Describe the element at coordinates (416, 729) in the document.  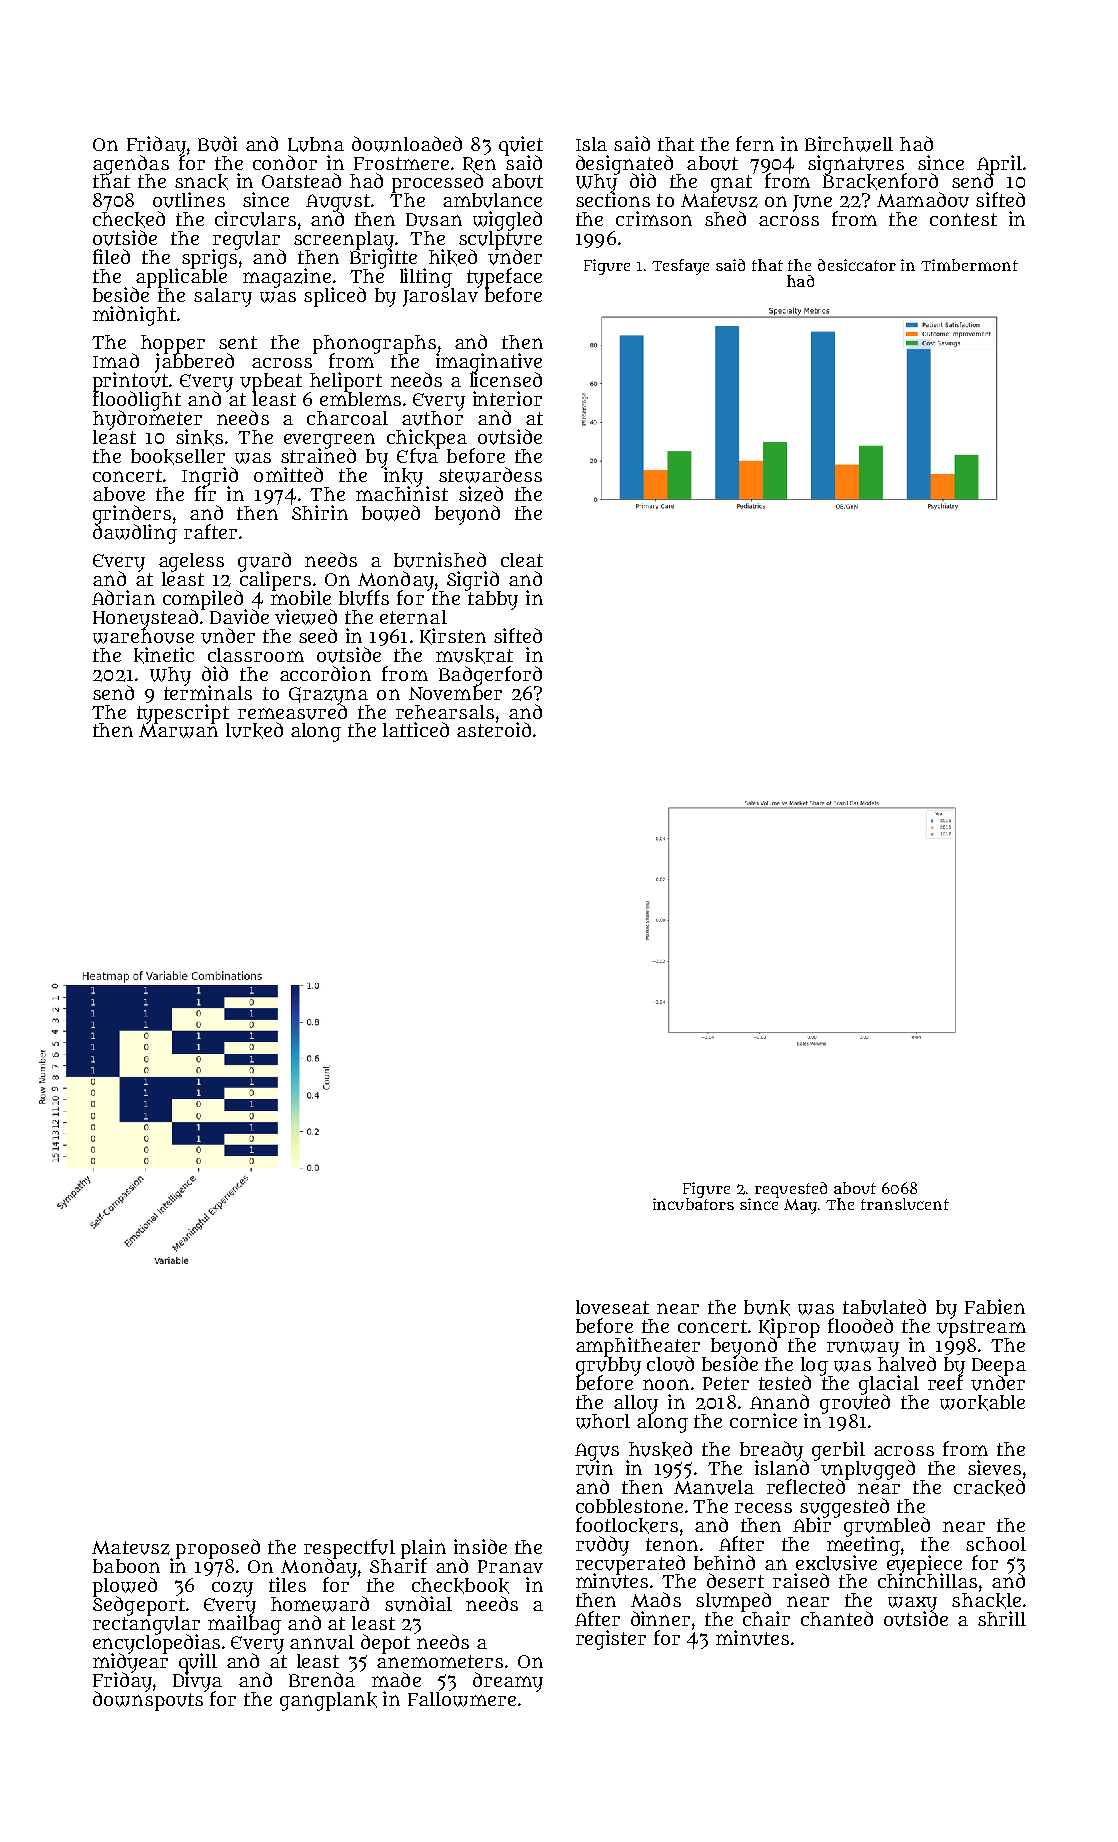
I see `latticed` at that location.
